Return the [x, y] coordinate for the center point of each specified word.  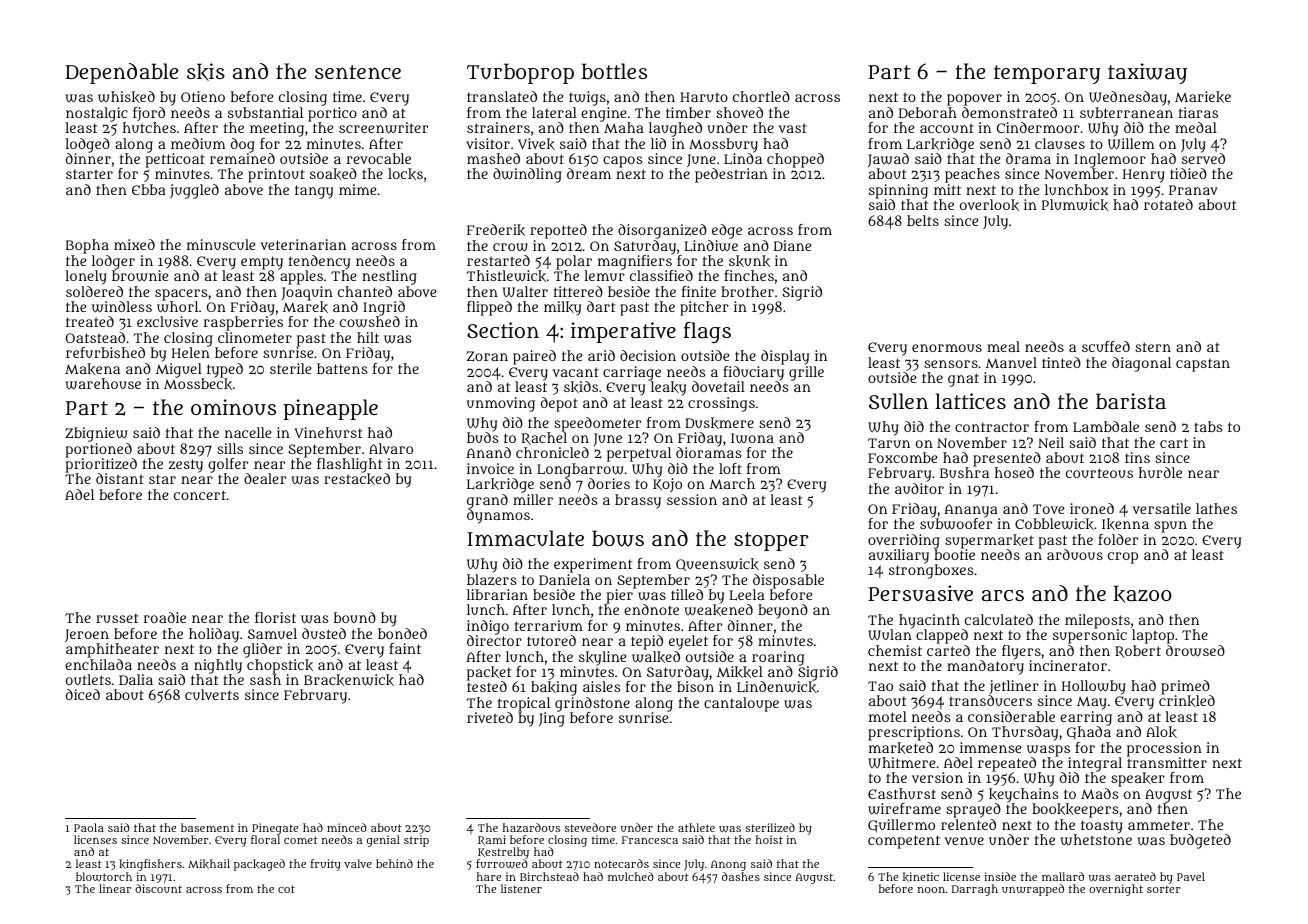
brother [747, 291]
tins [1137, 457]
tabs [1208, 426]
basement [207, 827]
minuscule [221, 244]
